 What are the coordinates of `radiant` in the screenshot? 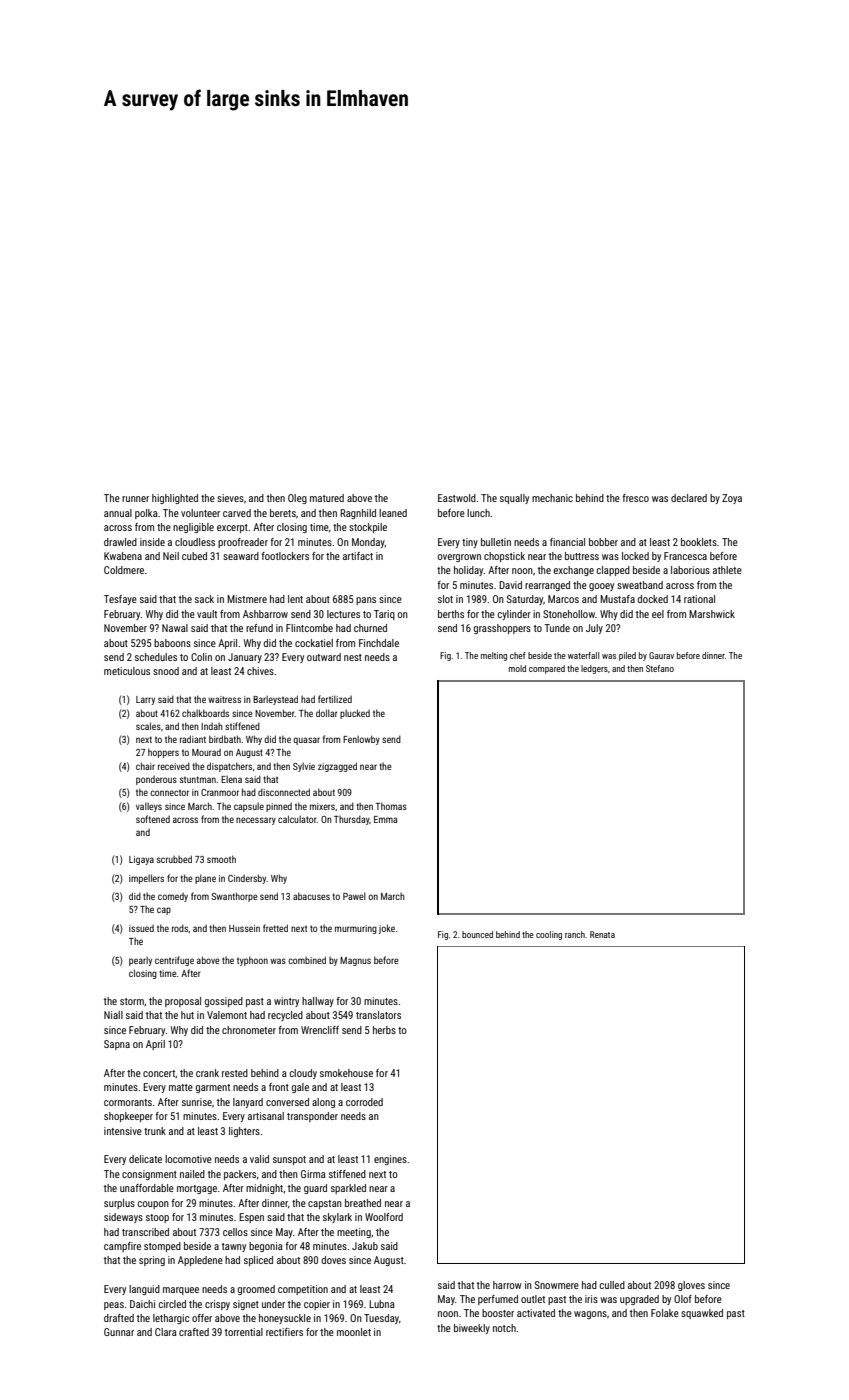 It's located at (193, 739).
